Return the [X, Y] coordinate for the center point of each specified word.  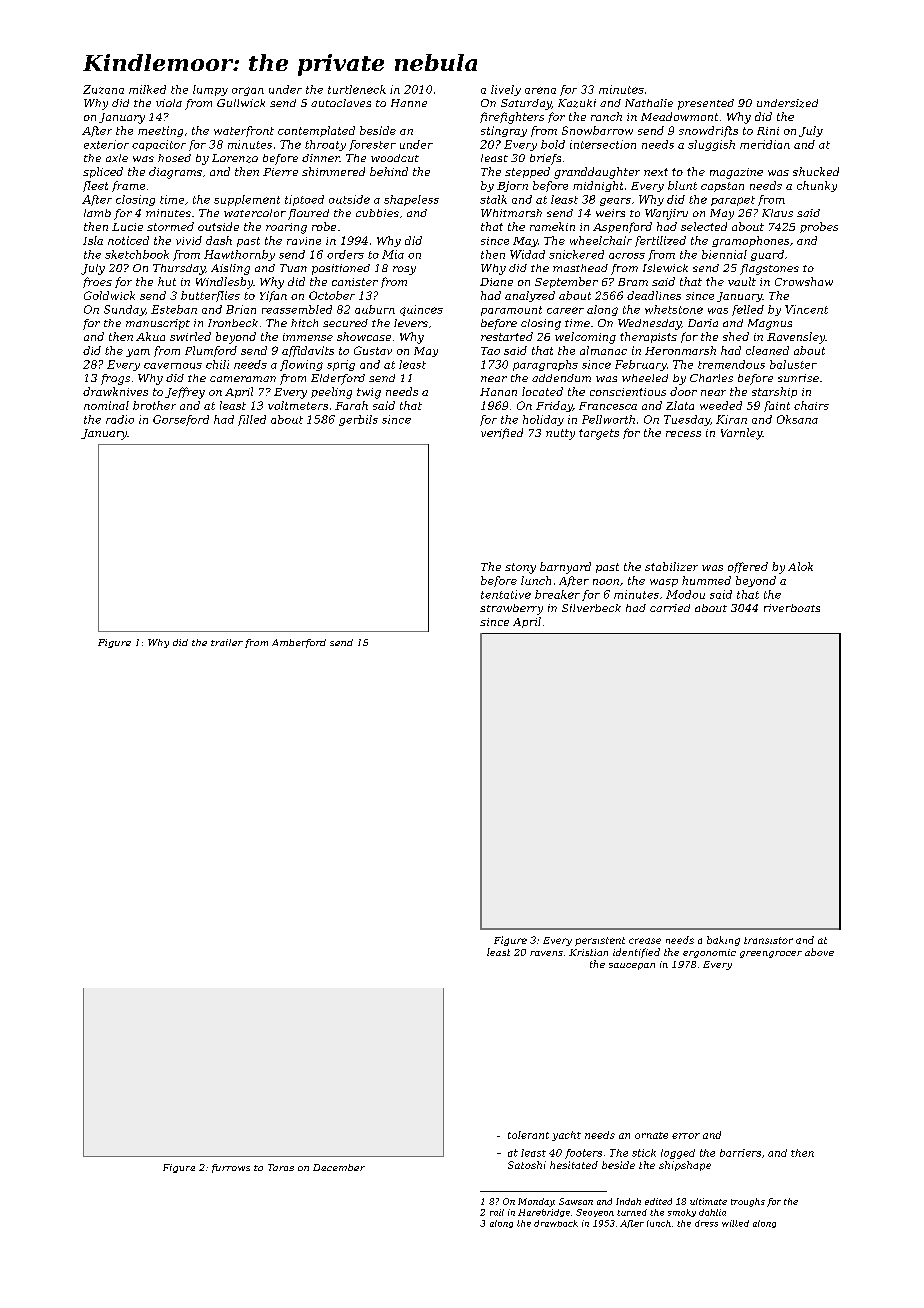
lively [506, 90]
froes [97, 282]
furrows [231, 1168]
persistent [600, 941]
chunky [817, 186]
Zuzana [103, 89]
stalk [493, 199]
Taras [281, 1167]
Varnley [741, 434]
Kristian [588, 952]
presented [706, 104]
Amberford [299, 643]
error [686, 1136]
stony [520, 568]
